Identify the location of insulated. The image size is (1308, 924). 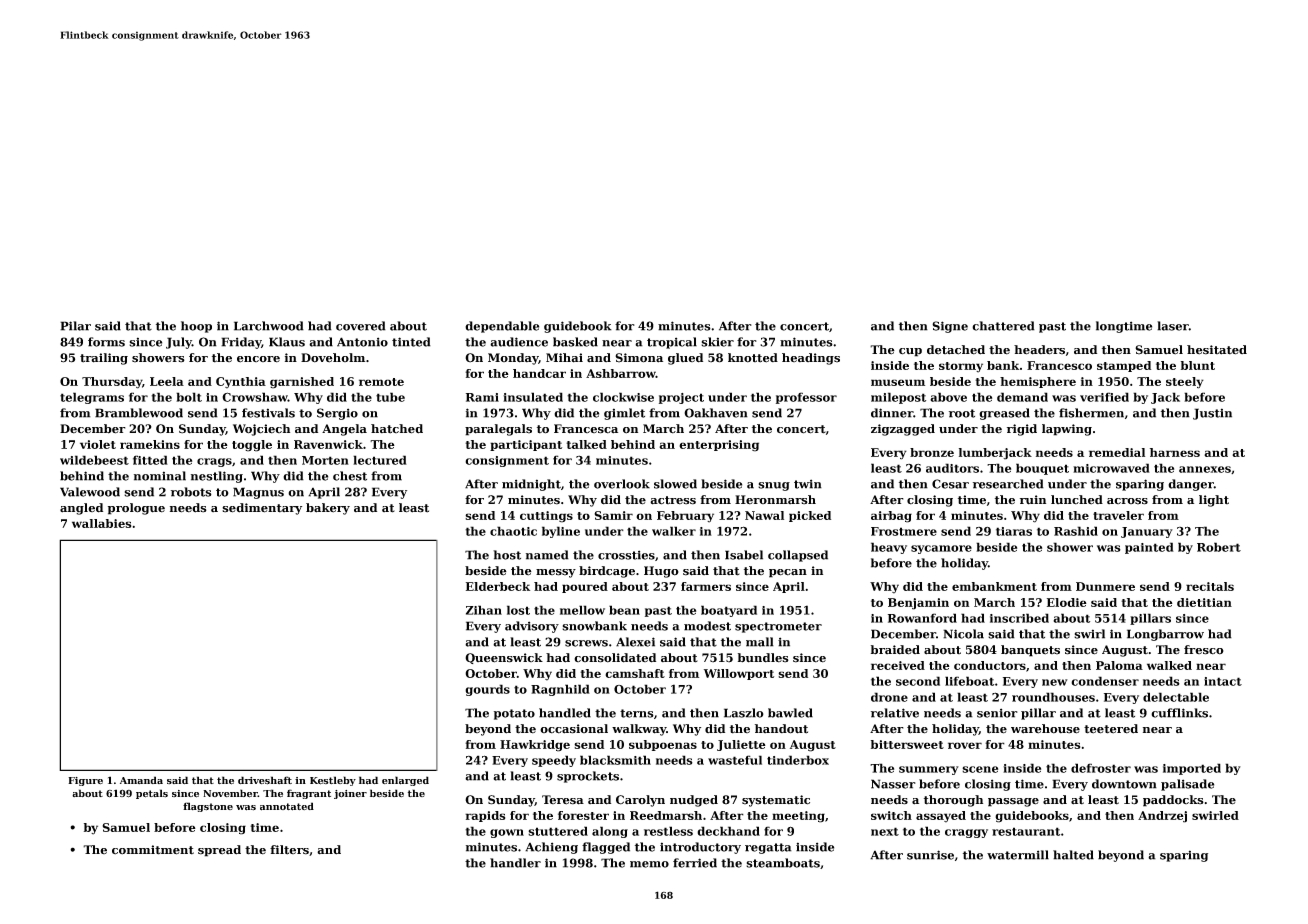
(533, 397).
